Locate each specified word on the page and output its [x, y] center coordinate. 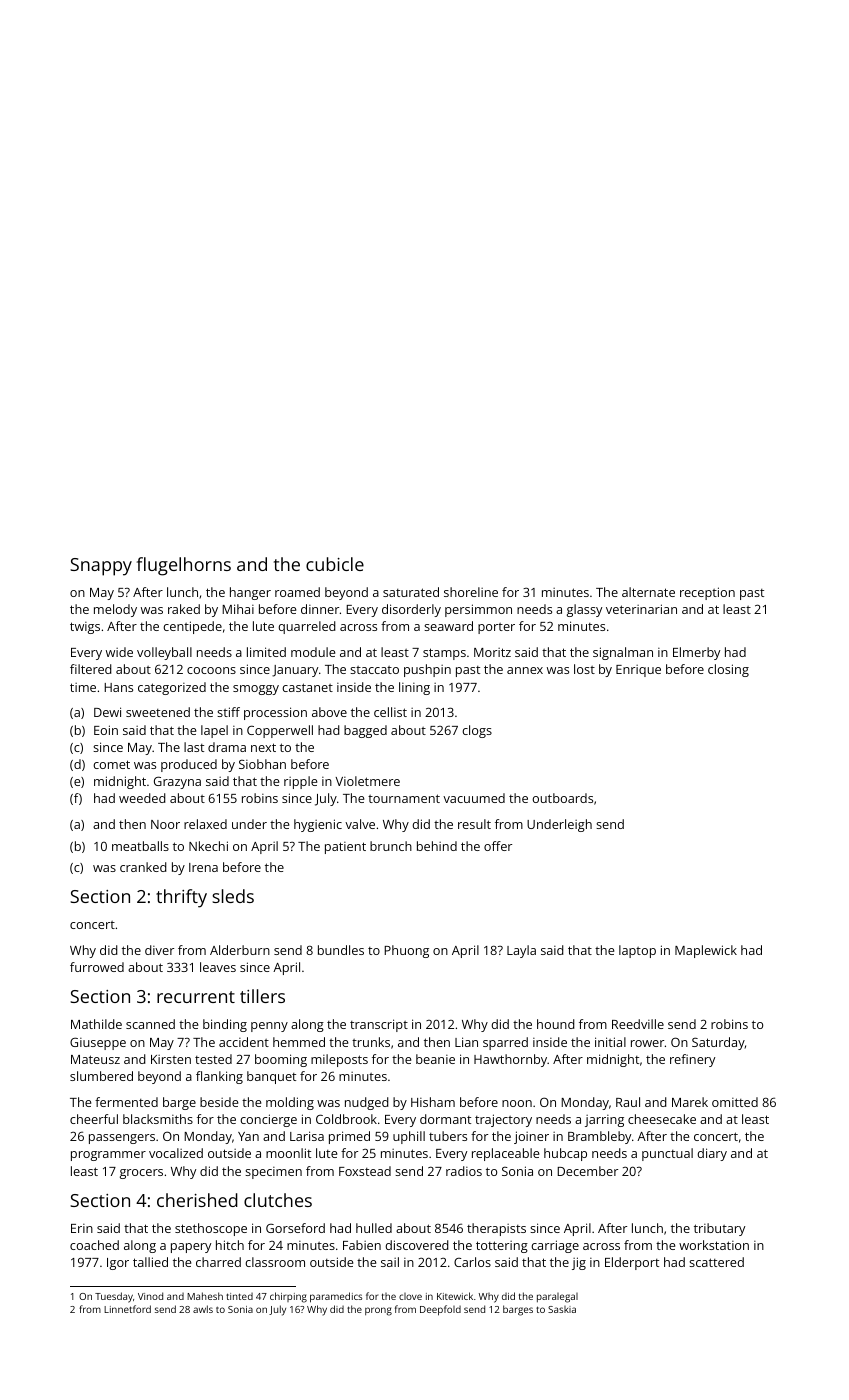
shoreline [471, 592]
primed [349, 1137]
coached [94, 1245]
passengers [122, 1139]
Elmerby [696, 653]
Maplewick [706, 951]
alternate [648, 592]
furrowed [97, 967]
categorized [172, 688]
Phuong [406, 951]
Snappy [101, 567]
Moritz [492, 652]
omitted [735, 1102]
